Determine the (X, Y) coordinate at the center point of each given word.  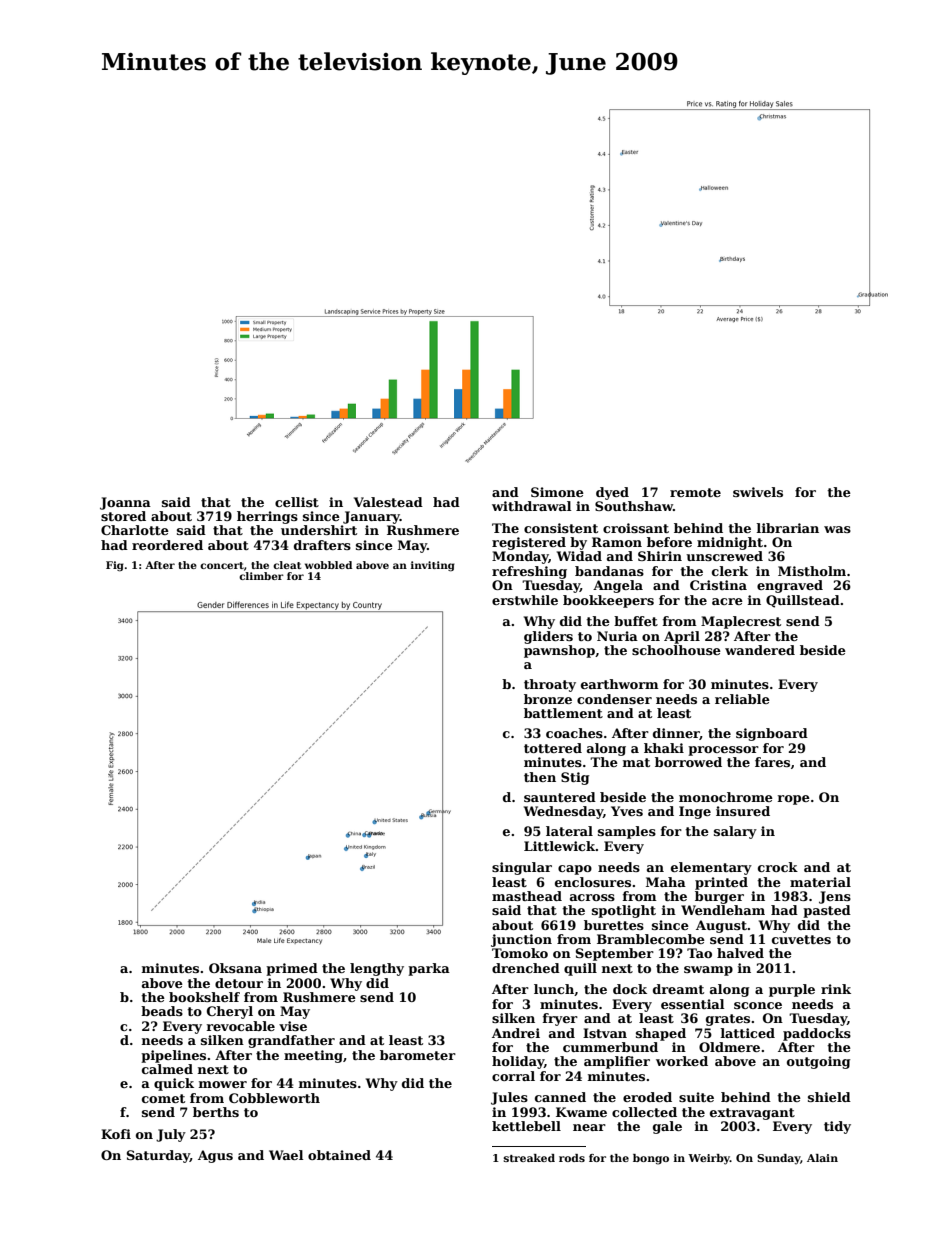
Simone (557, 492)
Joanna (125, 503)
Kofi (116, 1134)
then (540, 777)
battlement (563, 713)
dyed (612, 493)
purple (792, 990)
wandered (760, 650)
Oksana (235, 968)
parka (429, 969)
